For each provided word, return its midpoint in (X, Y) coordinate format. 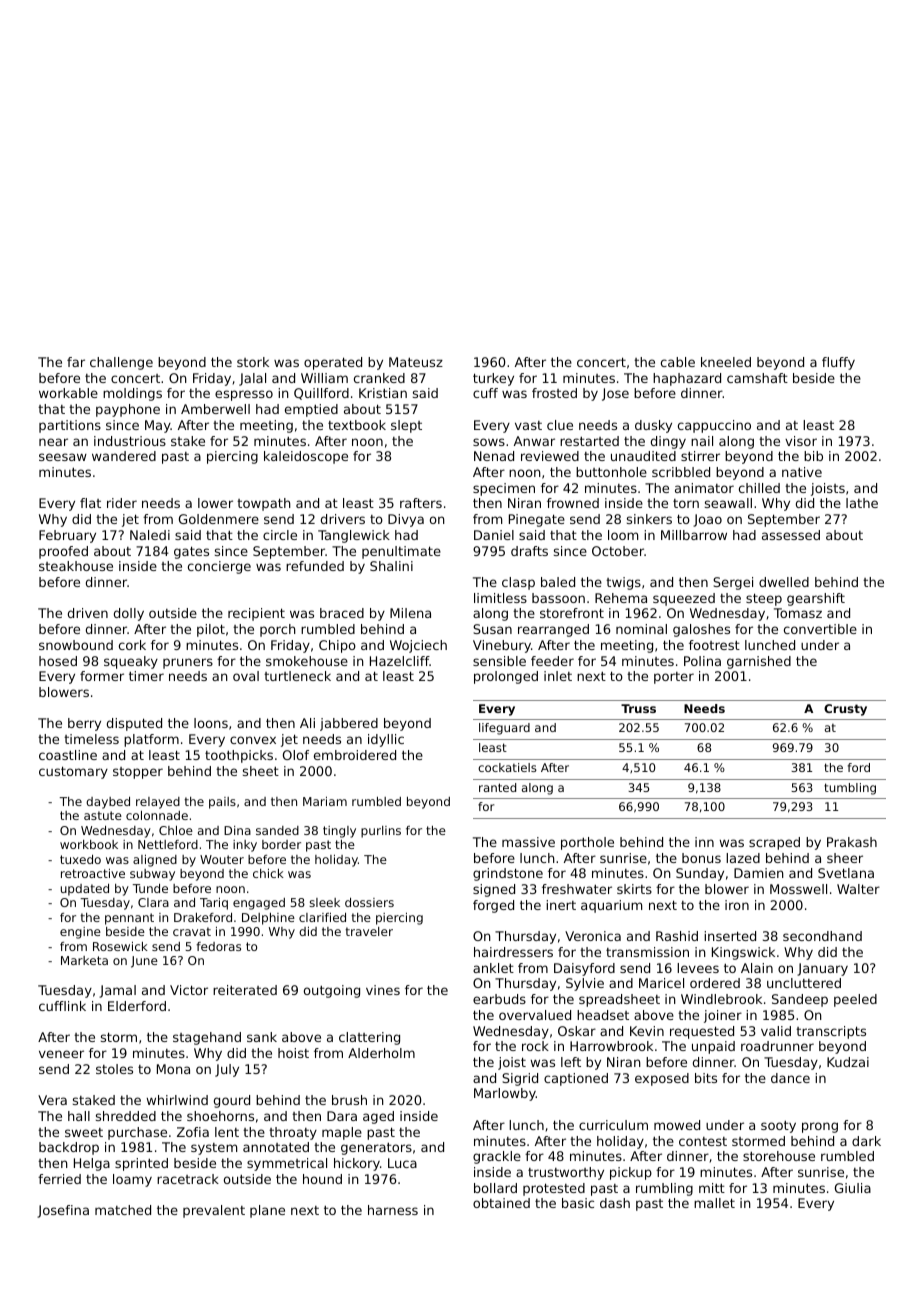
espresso (244, 395)
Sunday (700, 874)
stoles (114, 1069)
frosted (554, 393)
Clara (153, 902)
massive (528, 842)
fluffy (838, 363)
